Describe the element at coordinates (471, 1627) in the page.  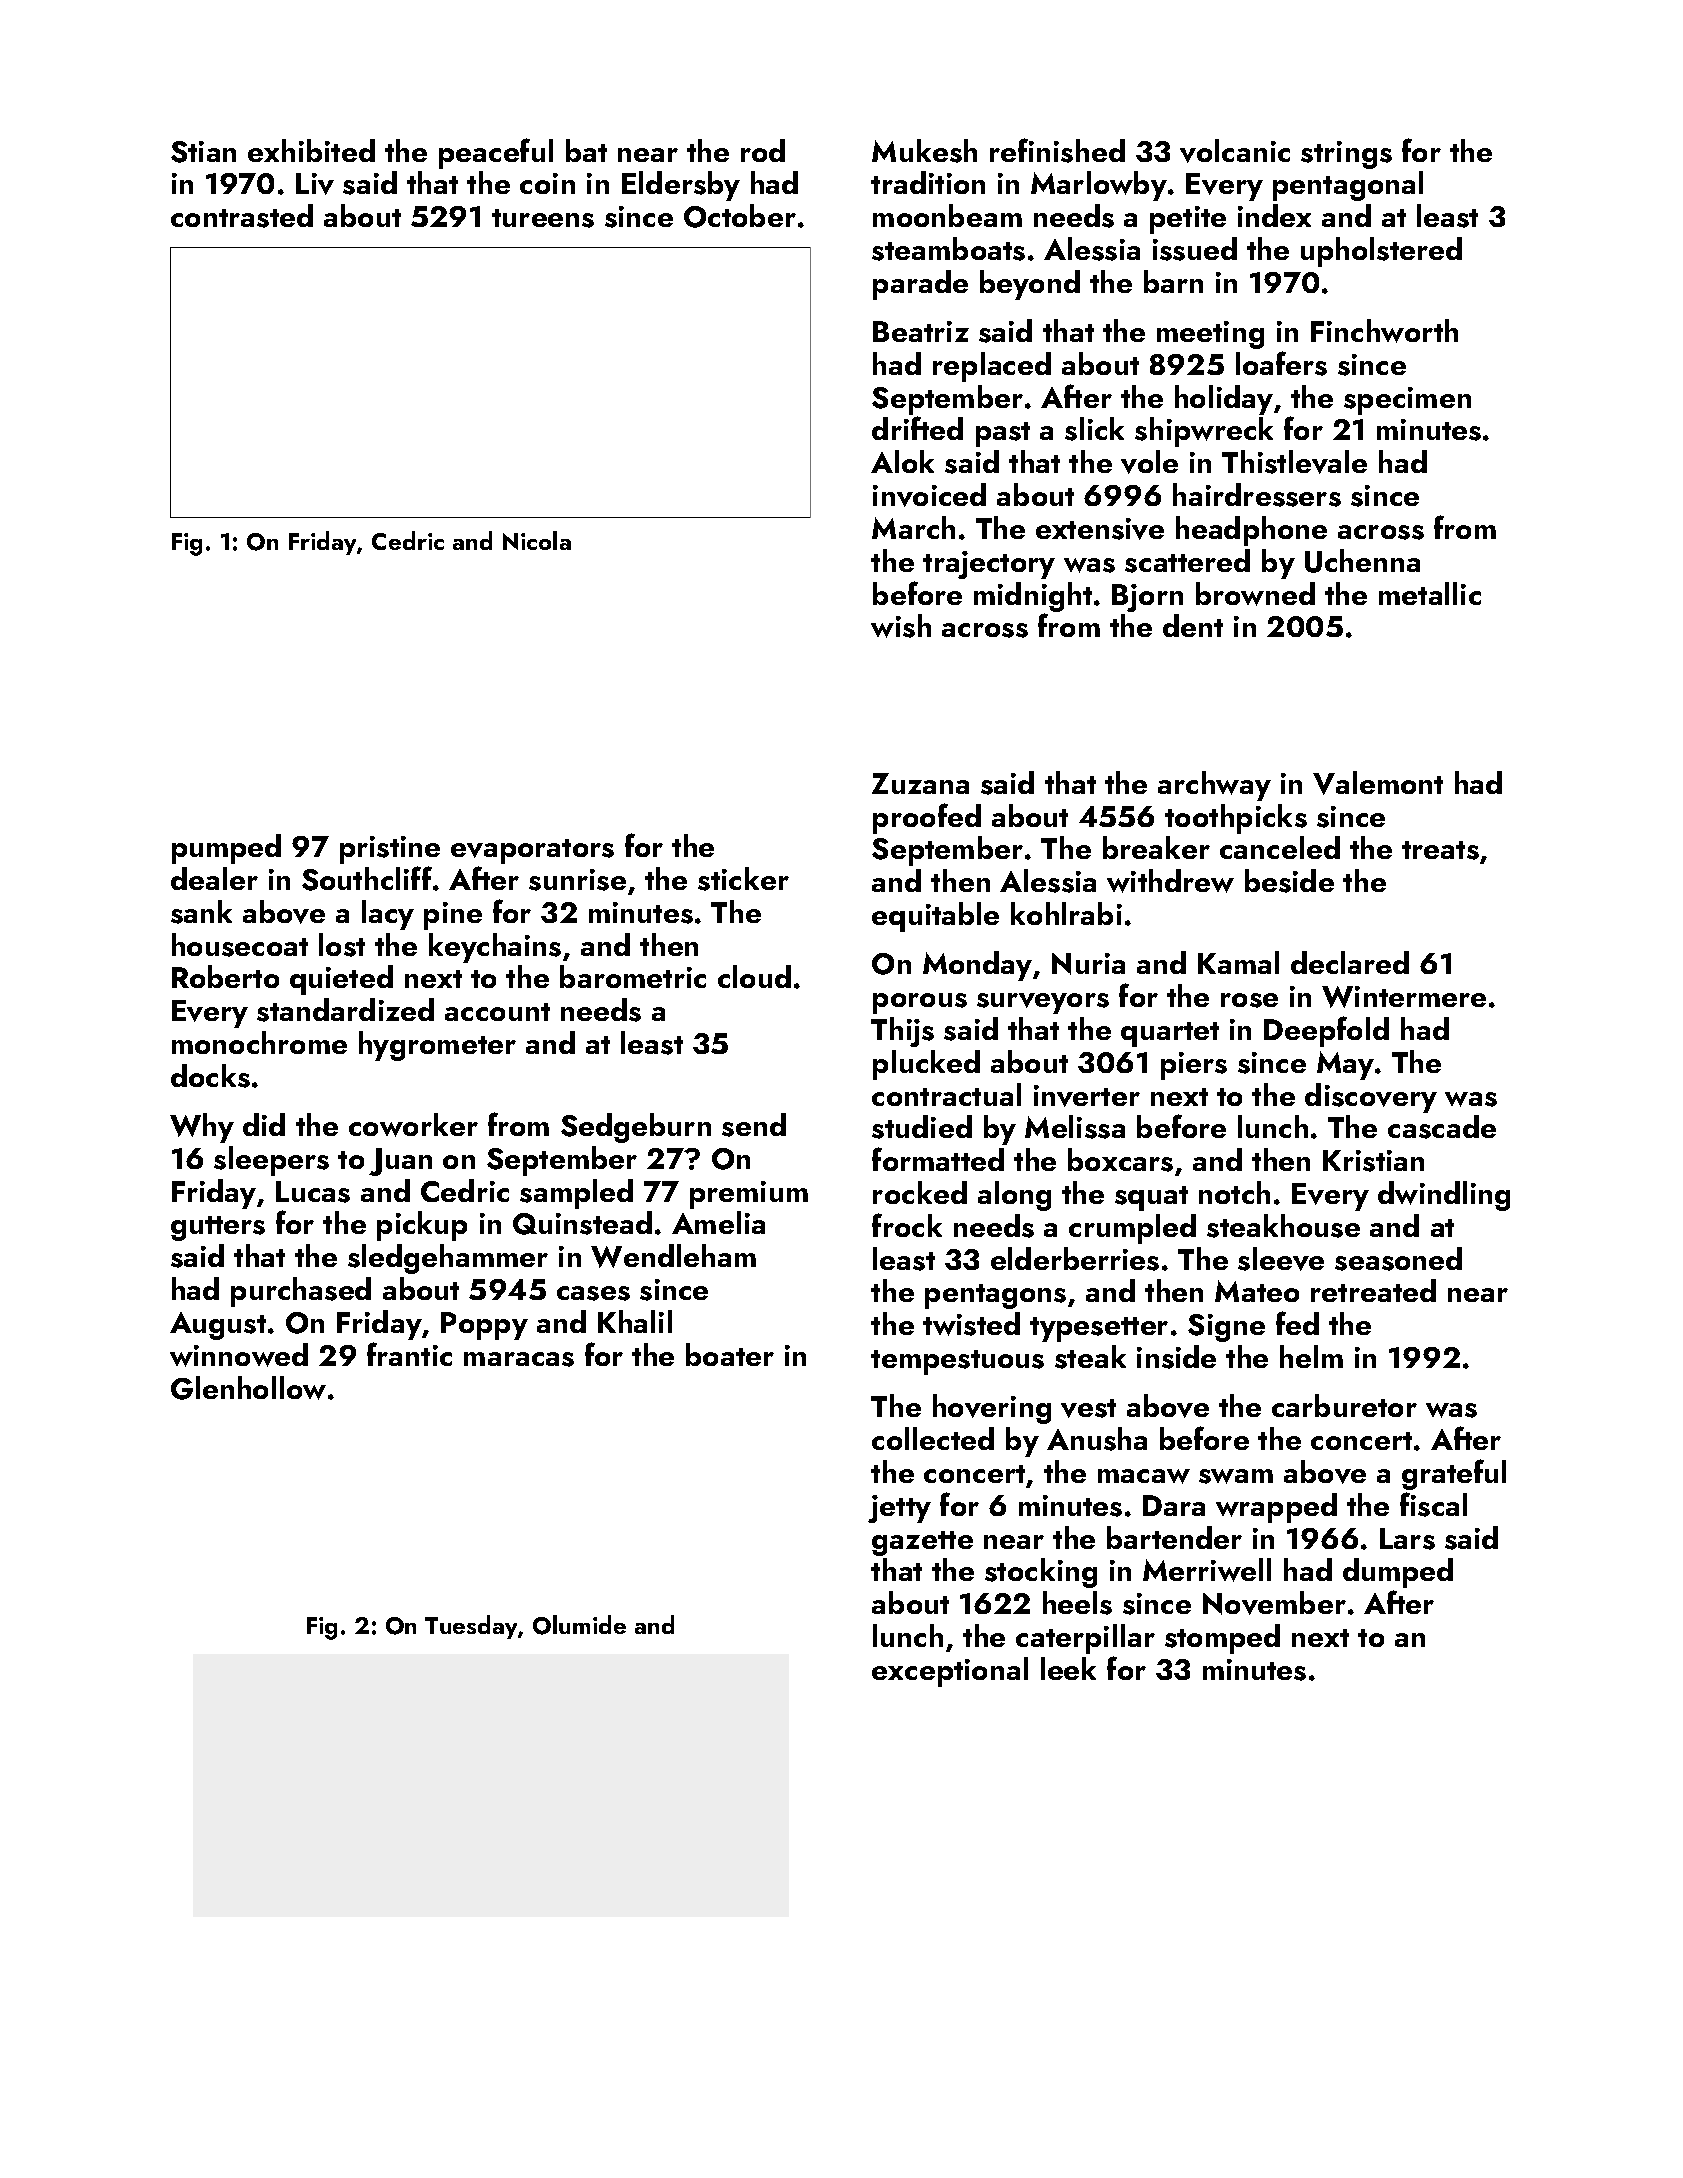
I see `Tuesday` at that location.
